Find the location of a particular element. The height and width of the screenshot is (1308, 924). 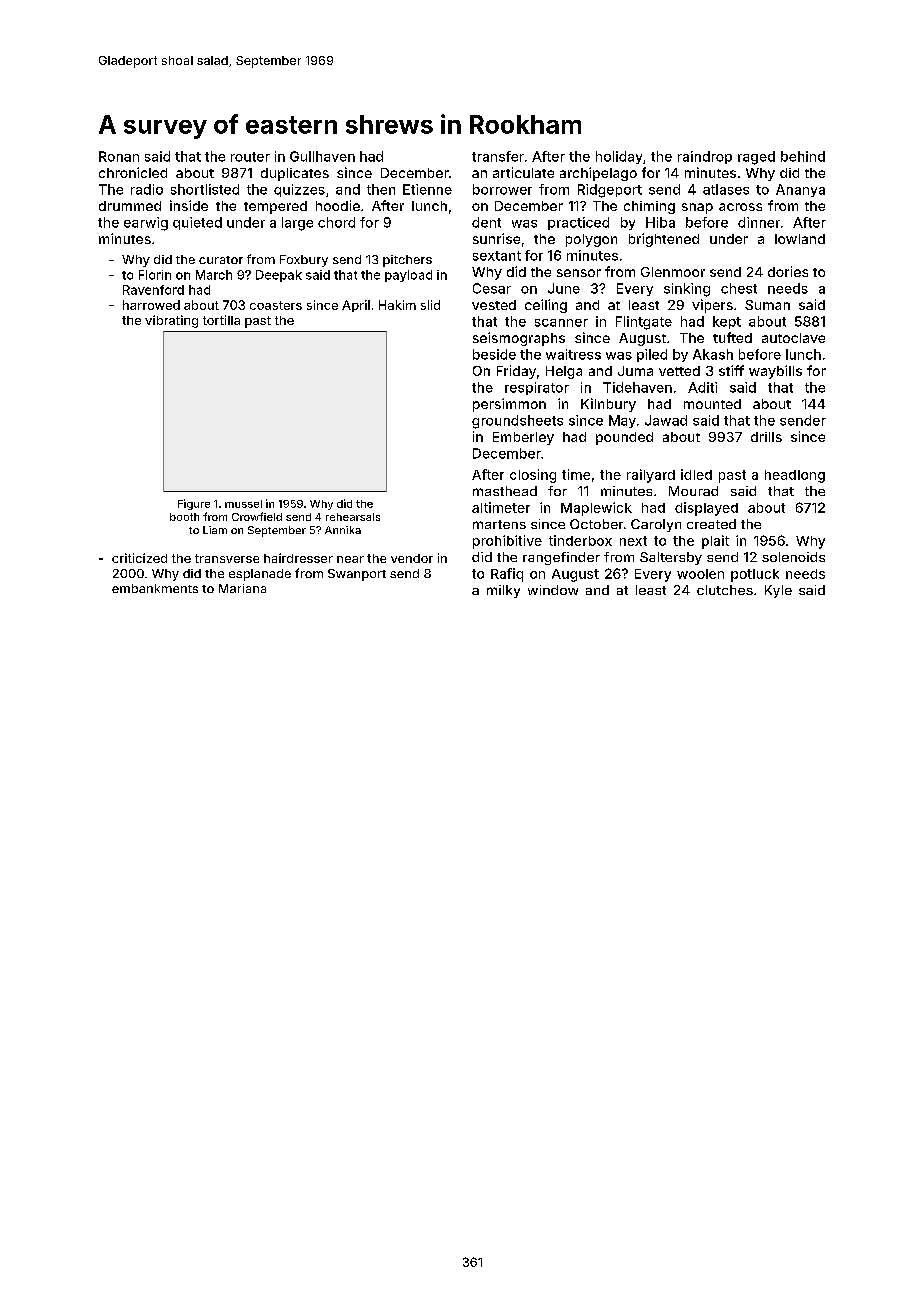

harrowed is located at coordinates (151, 305).
